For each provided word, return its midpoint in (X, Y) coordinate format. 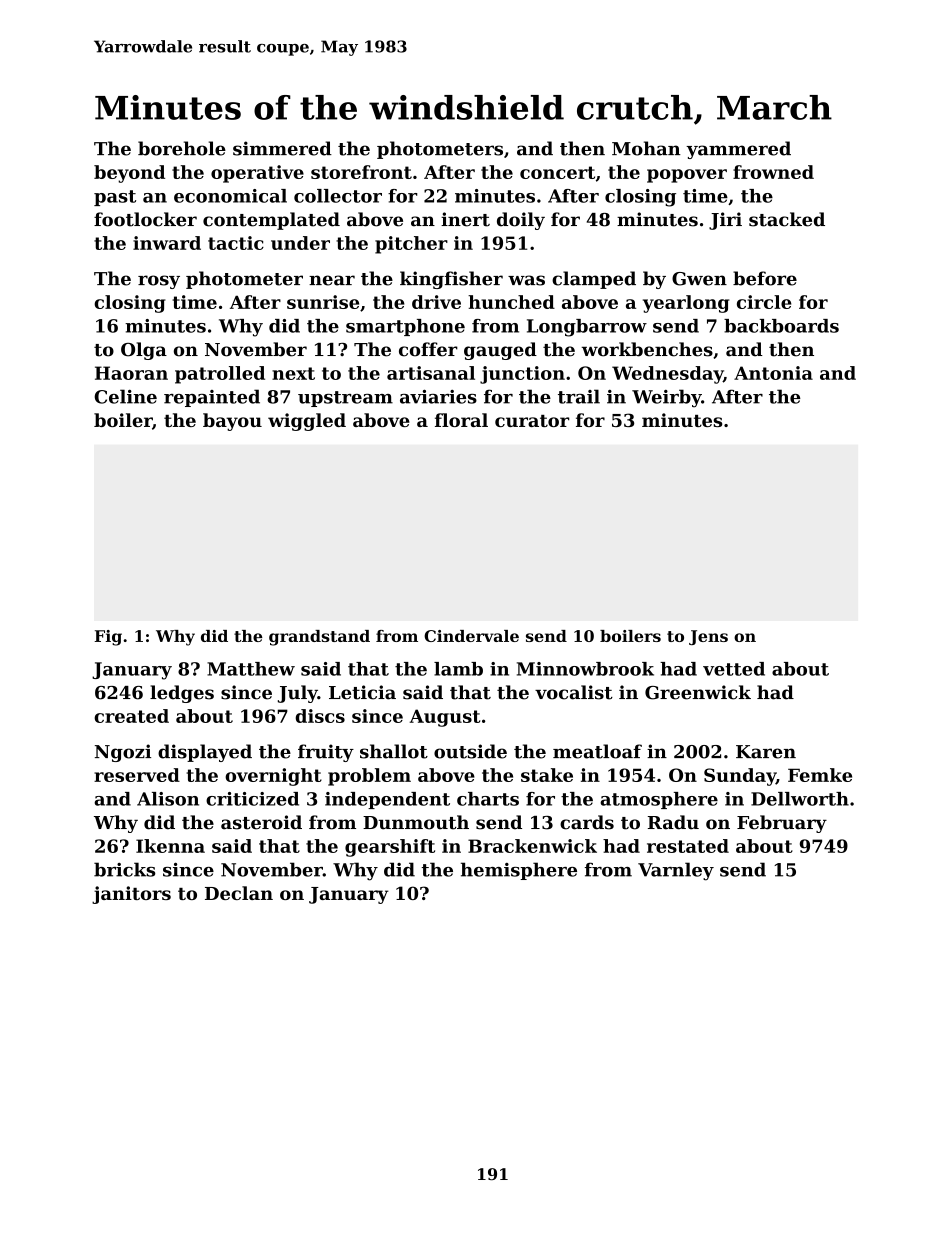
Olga (144, 351)
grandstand (319, 638)
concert (557, 172)
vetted (734, 669)
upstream (345, 399)
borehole (182, 148)
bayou (232, 422)
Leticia (362, 692)
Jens (708, 637)
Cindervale (471, 636)
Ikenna (170, 846)
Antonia (773, 373)
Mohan (646, 148)
